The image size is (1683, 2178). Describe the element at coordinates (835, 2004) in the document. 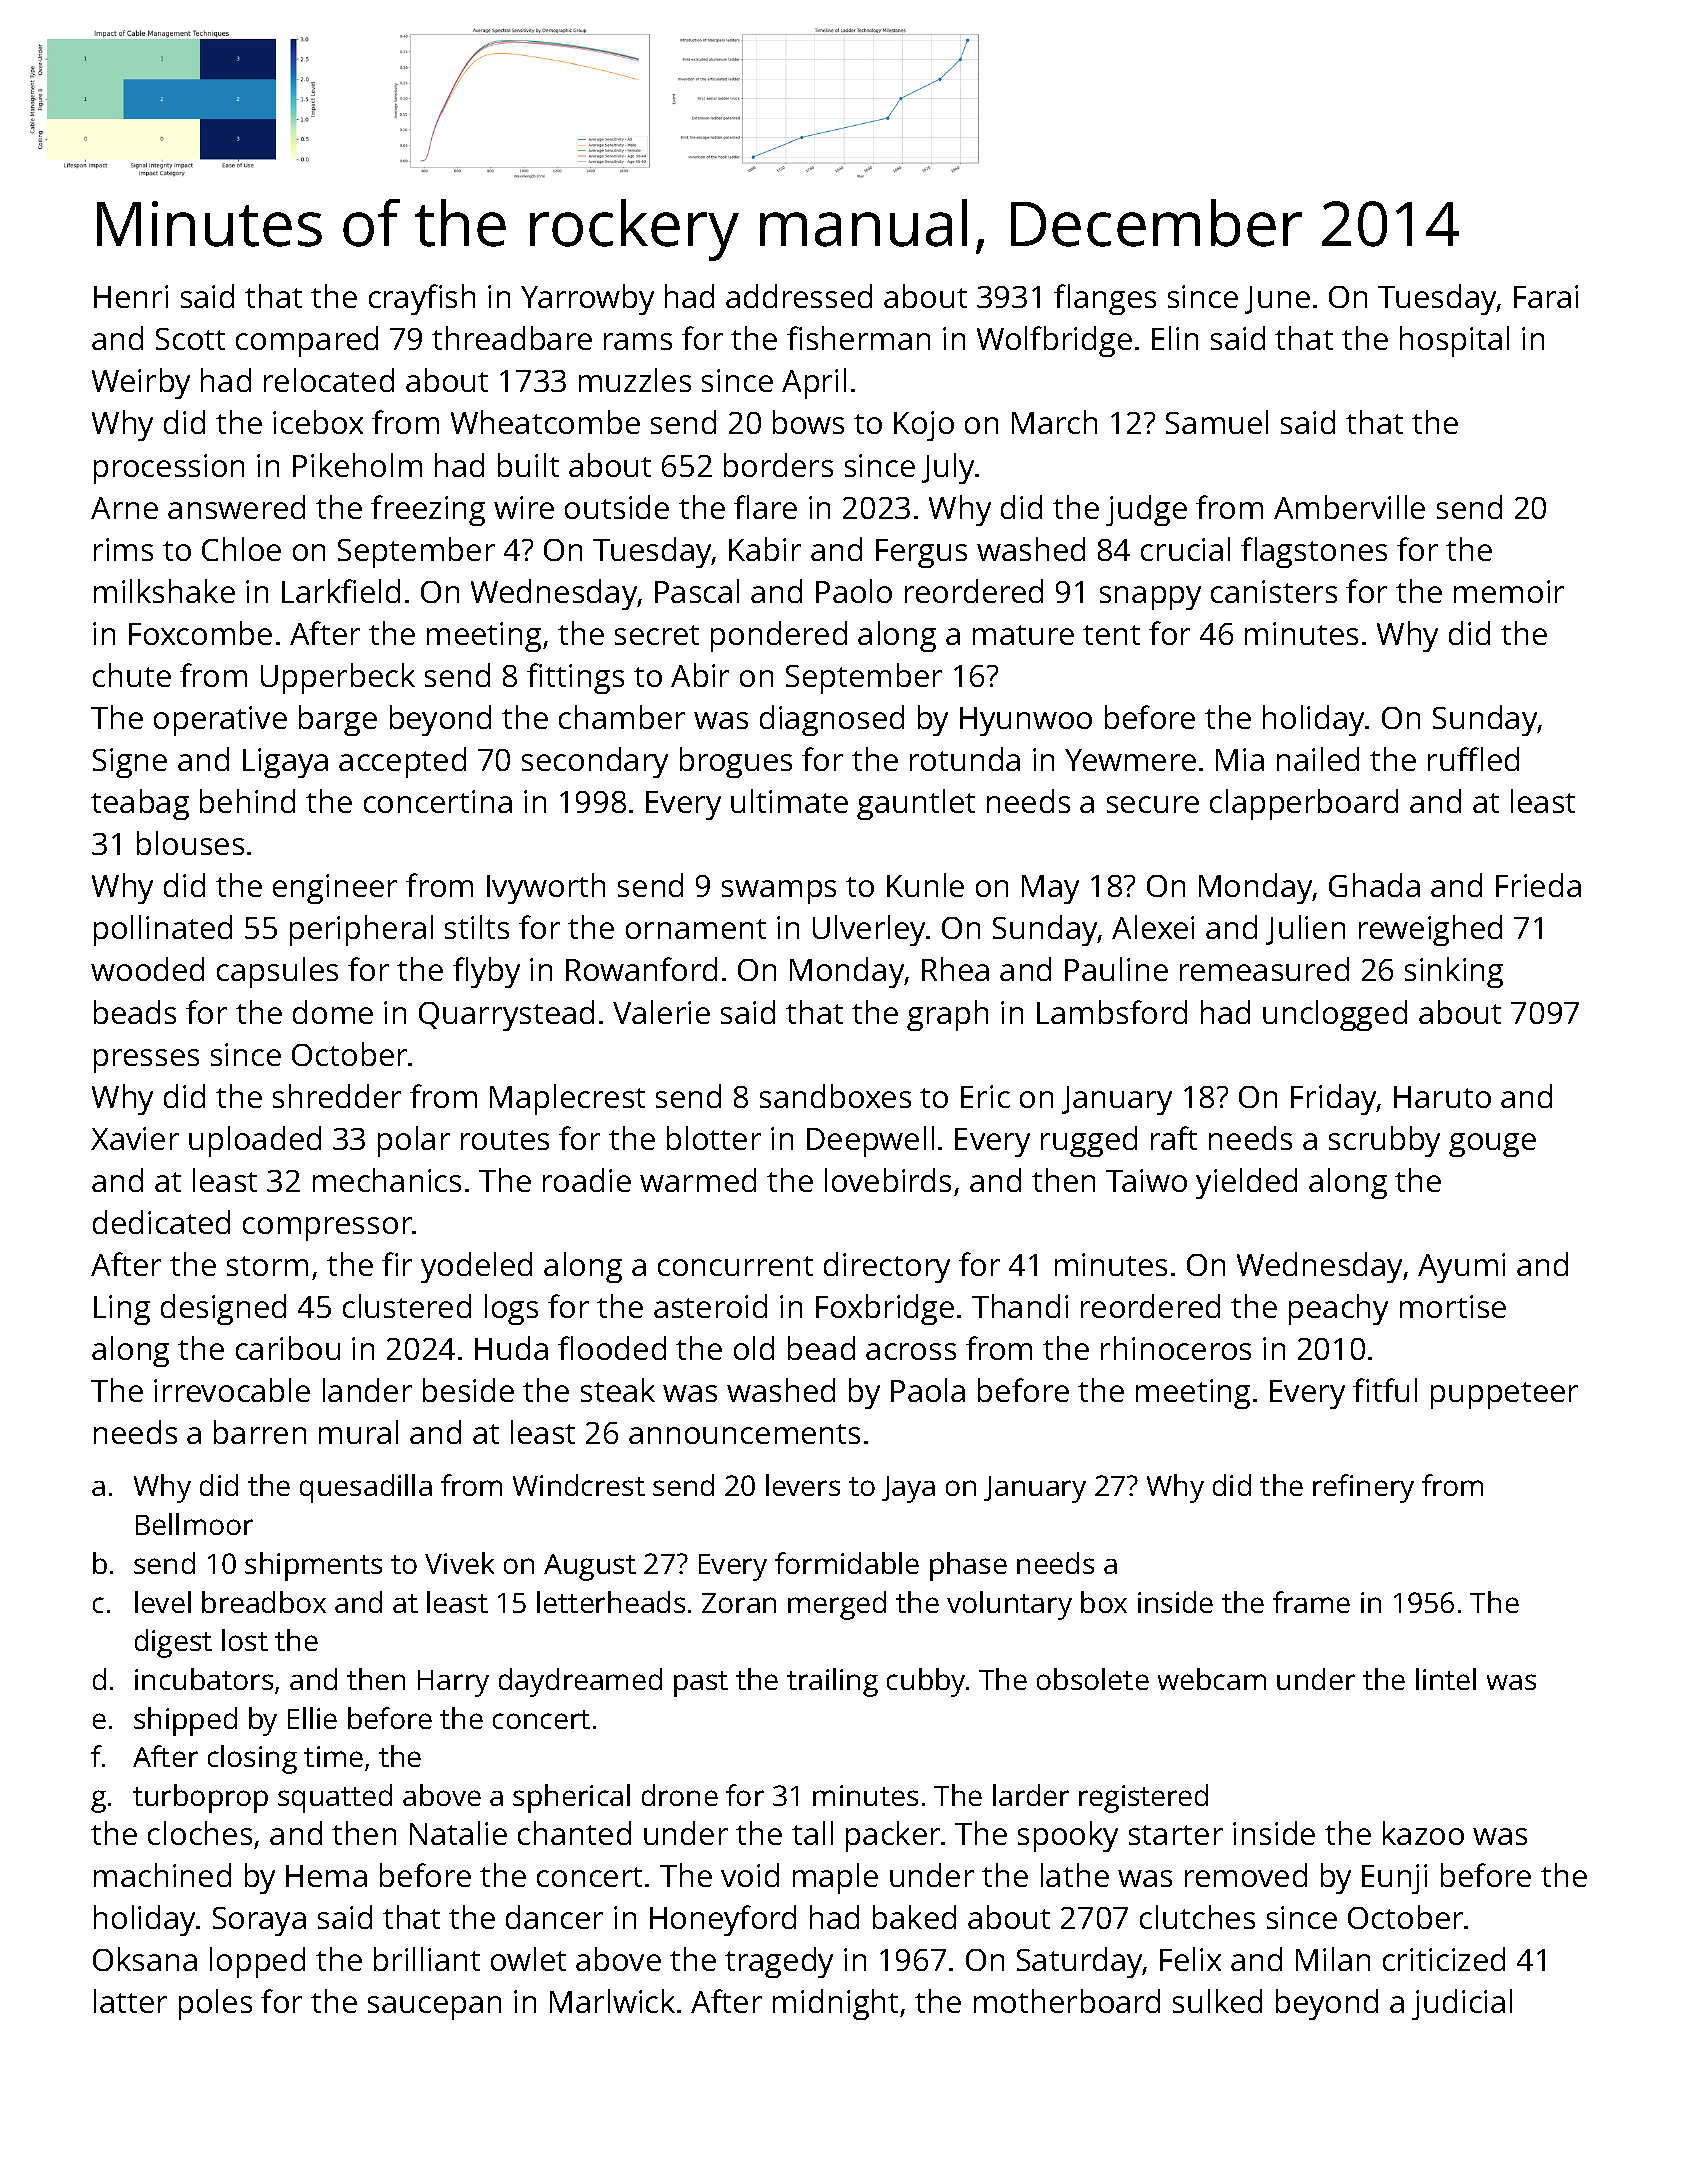

I see `midnight` at that location.
